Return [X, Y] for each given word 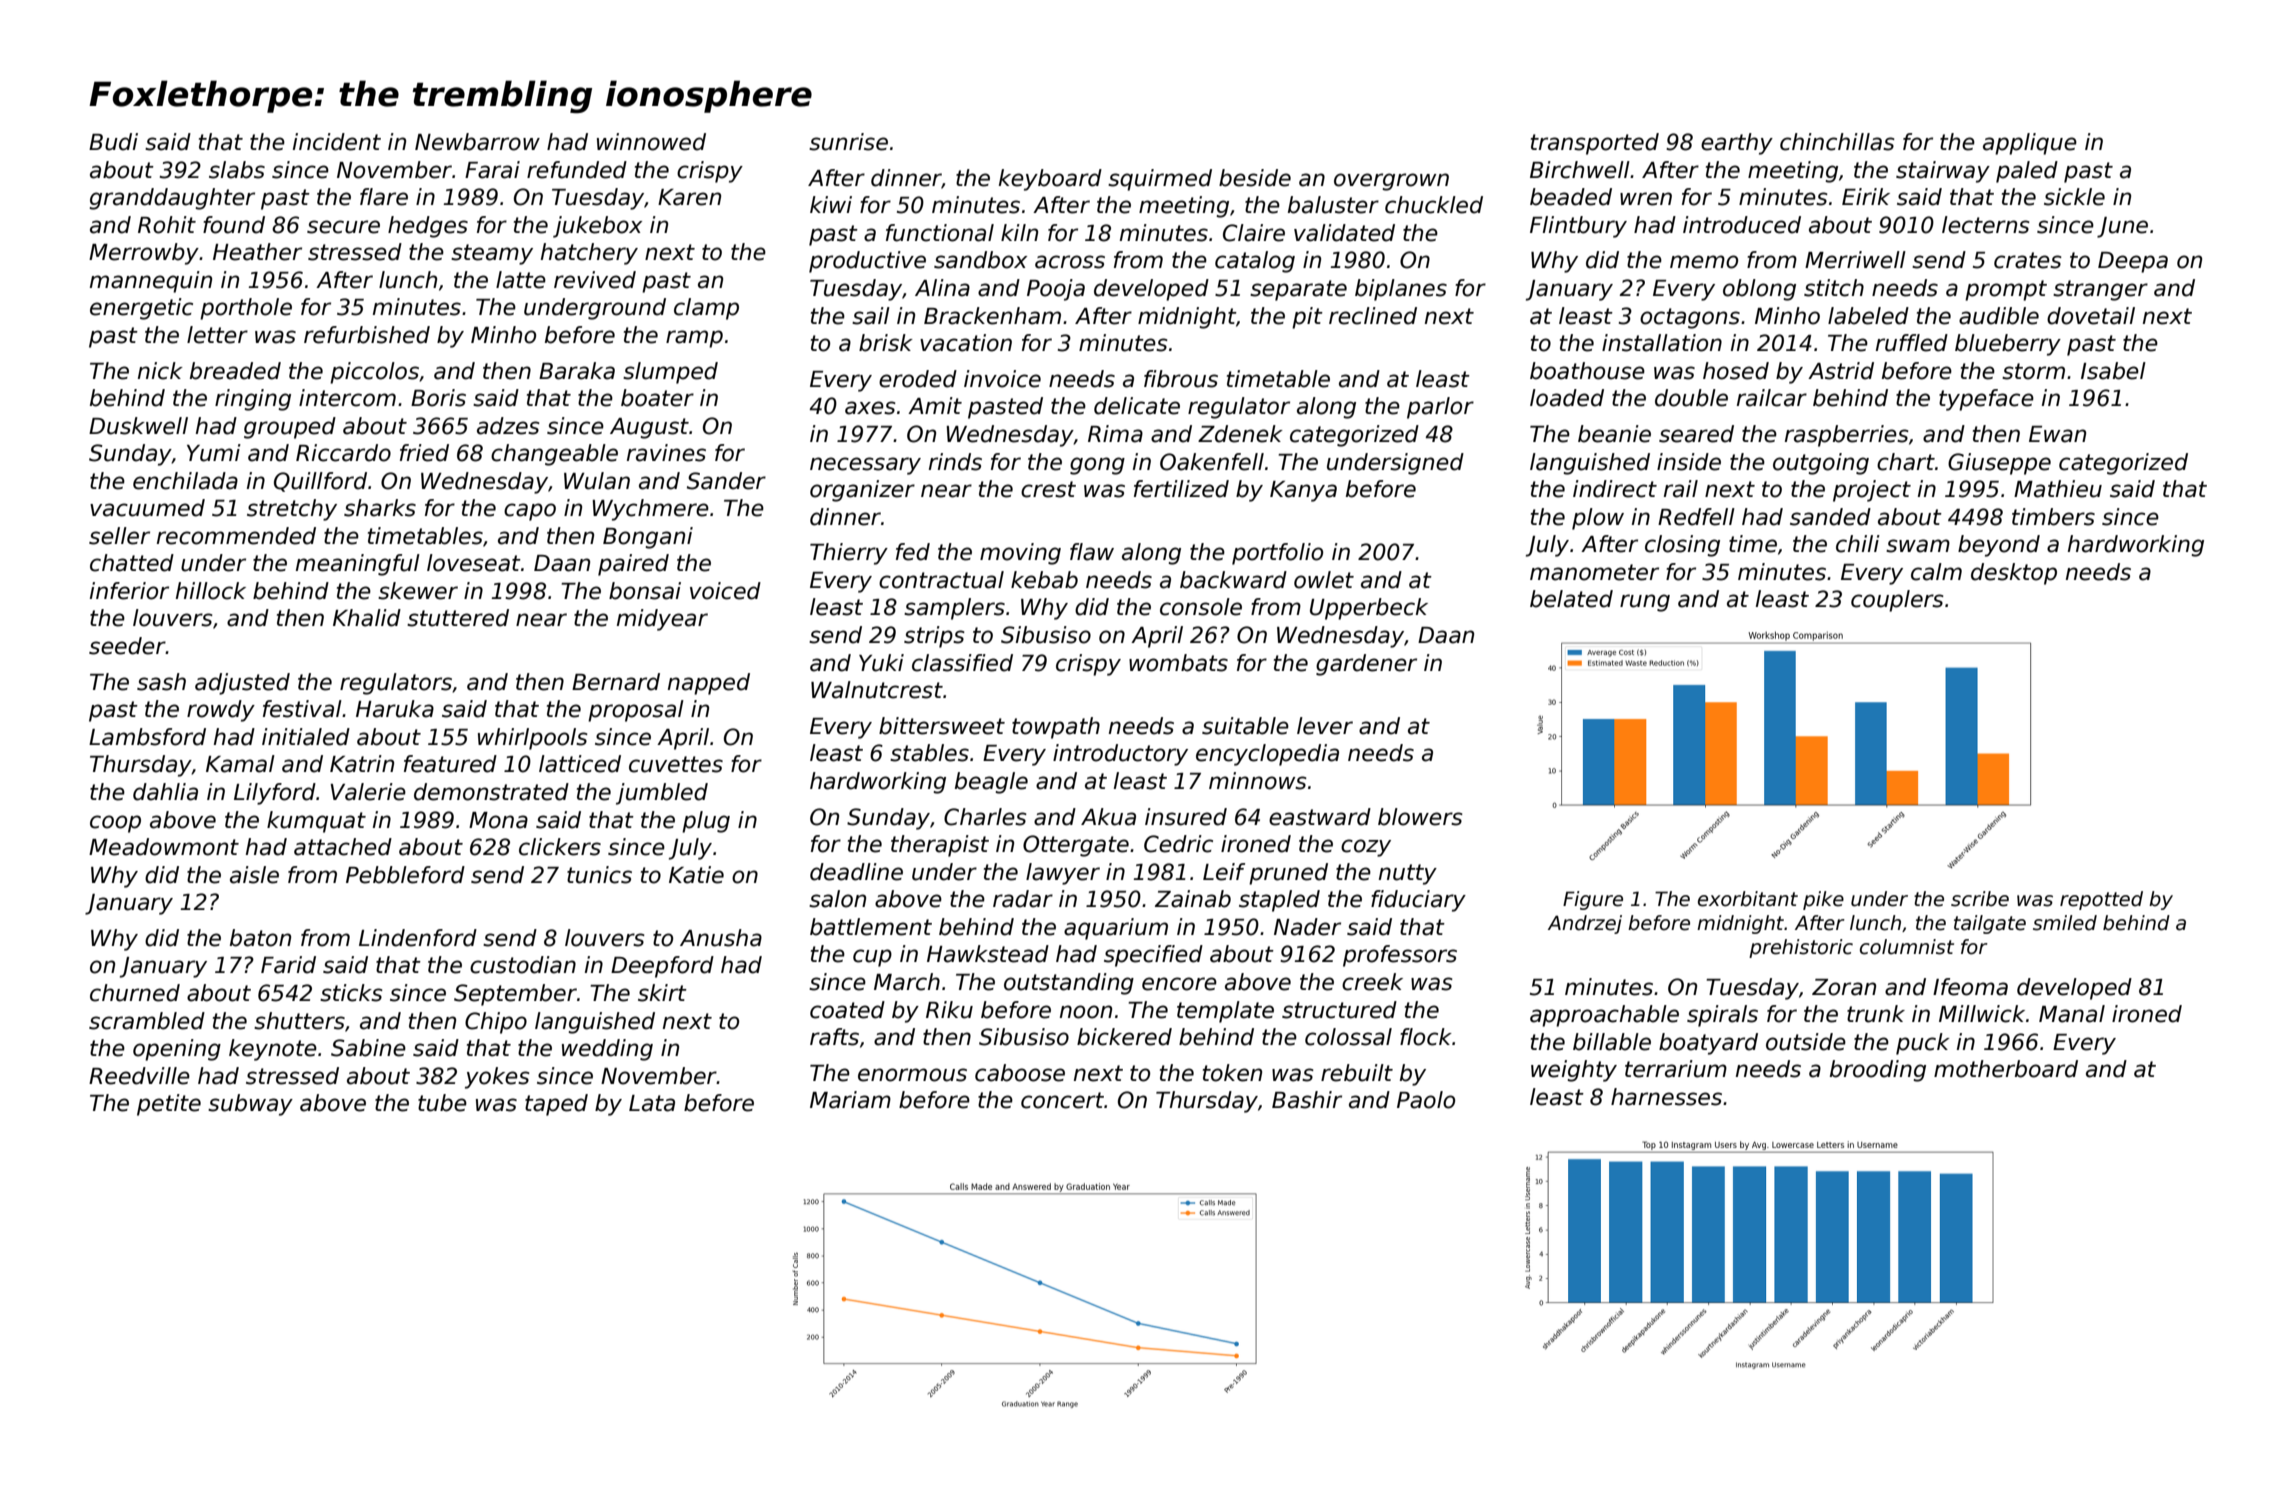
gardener [1366, 665]
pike [1823, 900]
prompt [2006, 290]
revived [595, 280]
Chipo [496, 1023]
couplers [1897, 601]
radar [1023, 899]
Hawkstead [988, 954]
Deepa [2133, 262]
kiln [1019, 232]
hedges [428, 227]
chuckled [1434, 205]
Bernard [616, 682]
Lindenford [418, 938]
